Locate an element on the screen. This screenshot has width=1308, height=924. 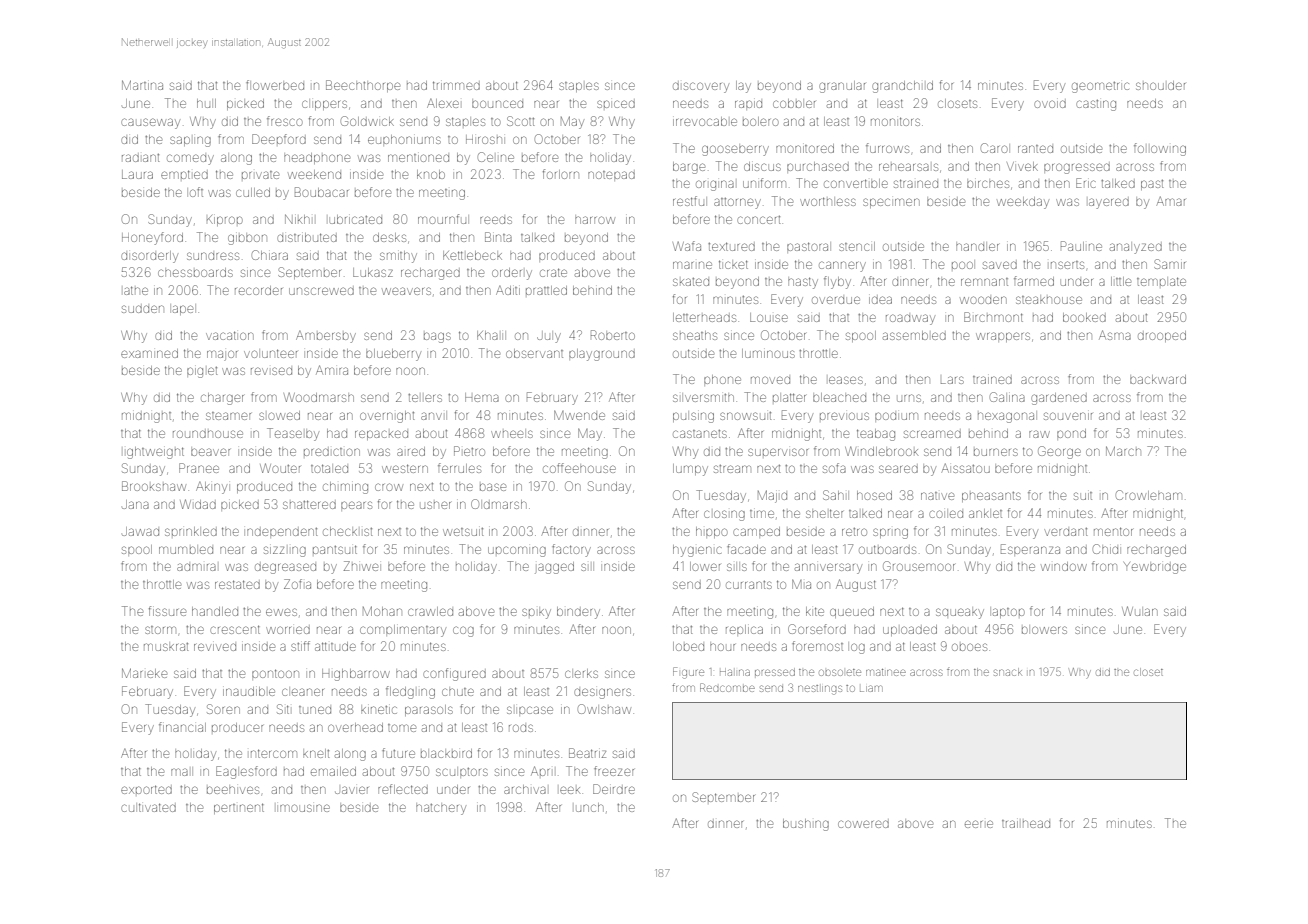
cultivated is located at coordinates (148, 807).
